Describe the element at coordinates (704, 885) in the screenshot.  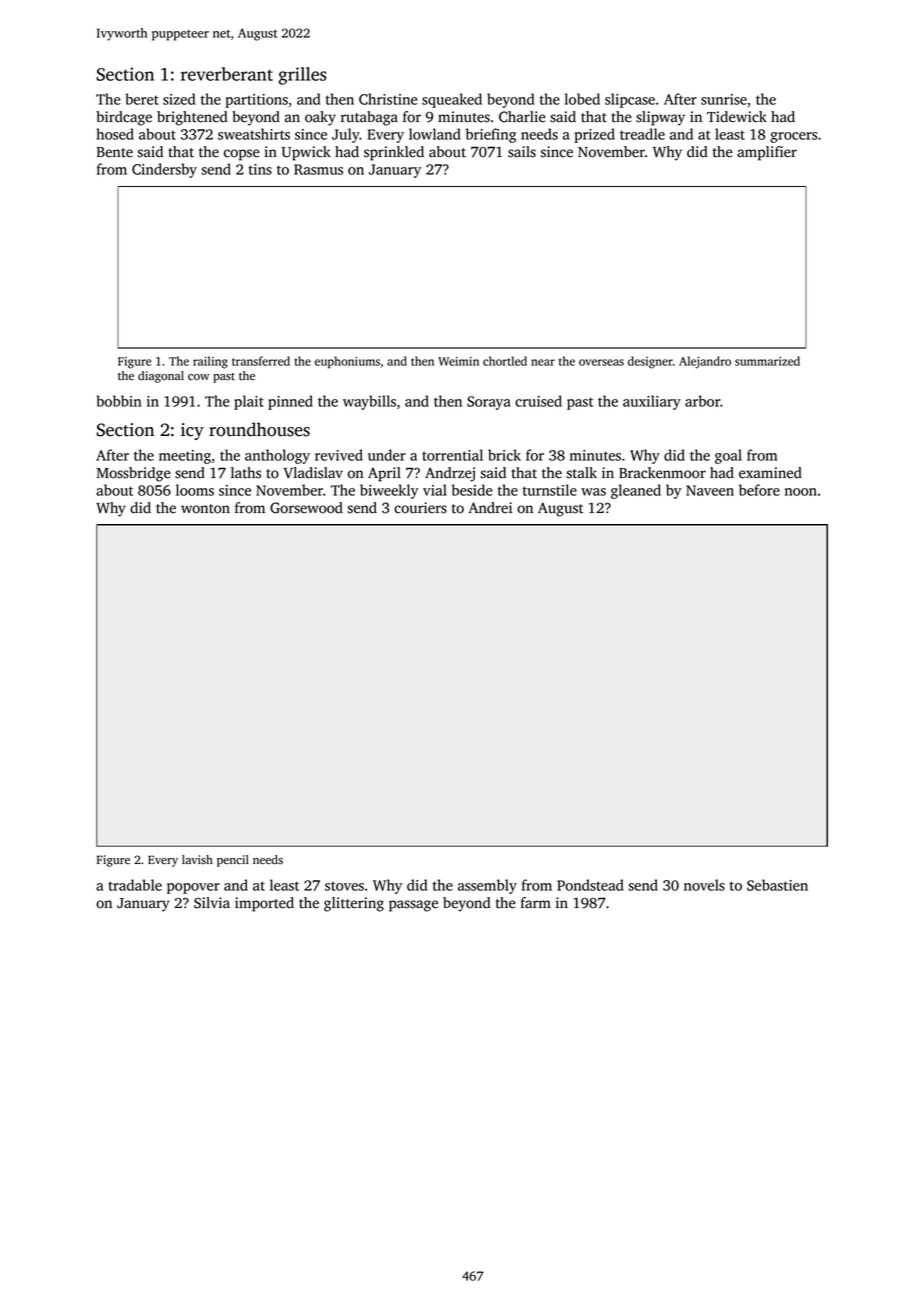
I see `novels` at that location.
